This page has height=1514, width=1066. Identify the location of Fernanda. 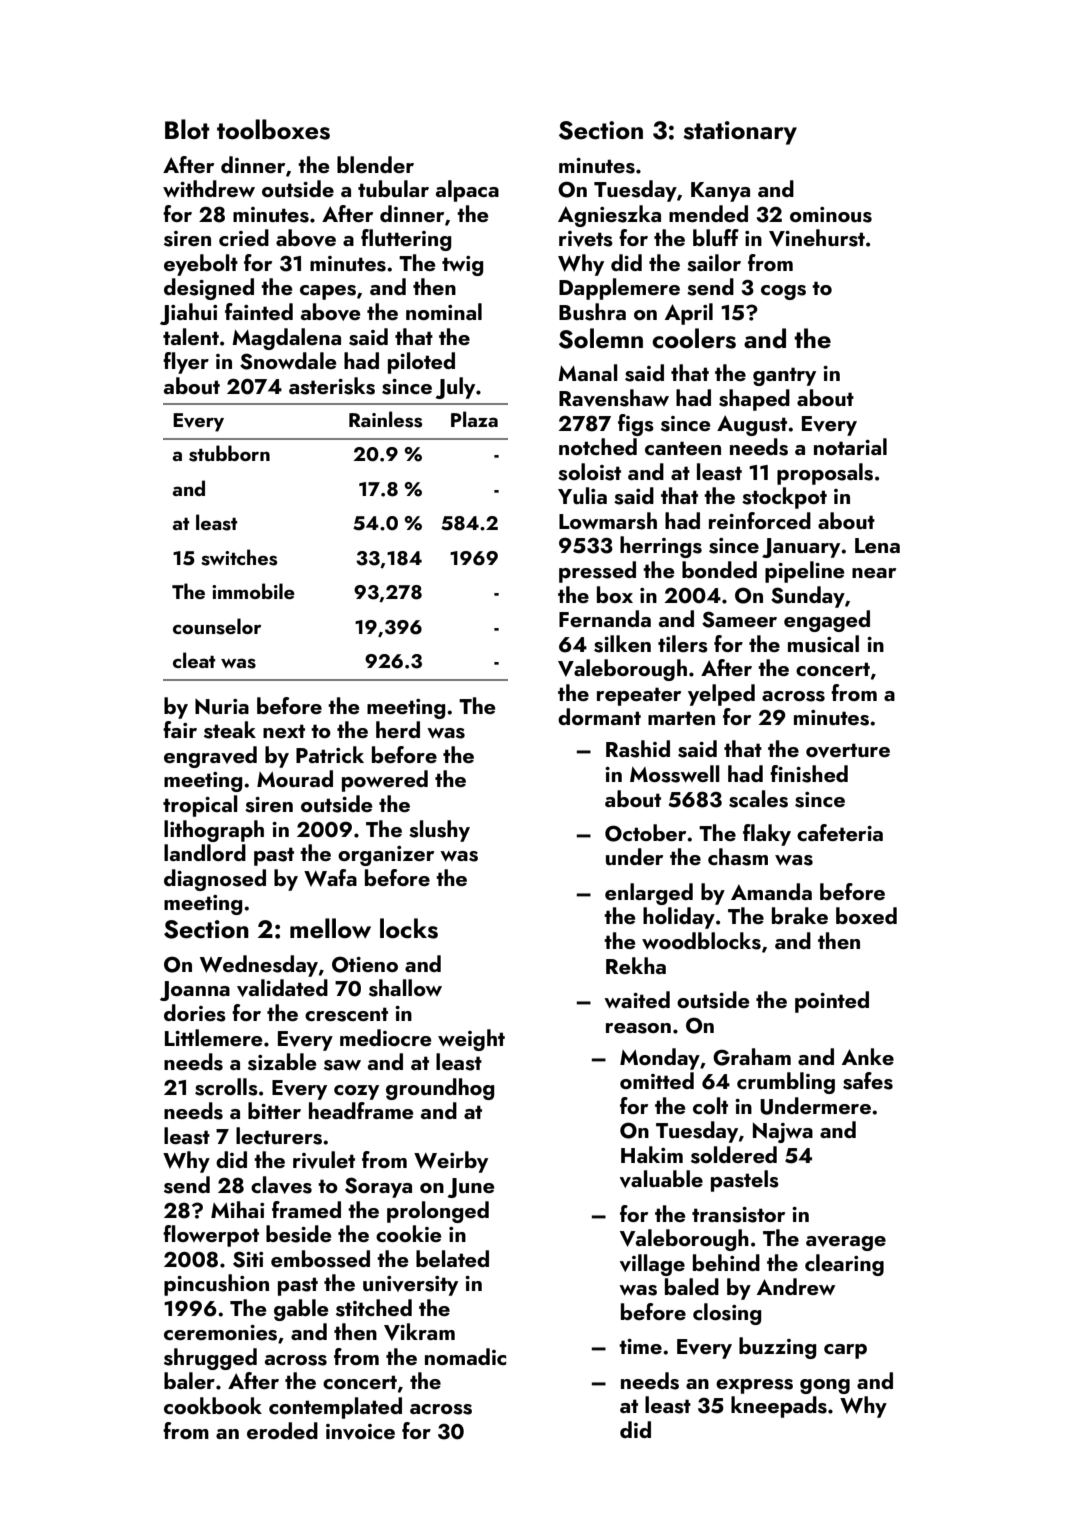
(605, 618).
